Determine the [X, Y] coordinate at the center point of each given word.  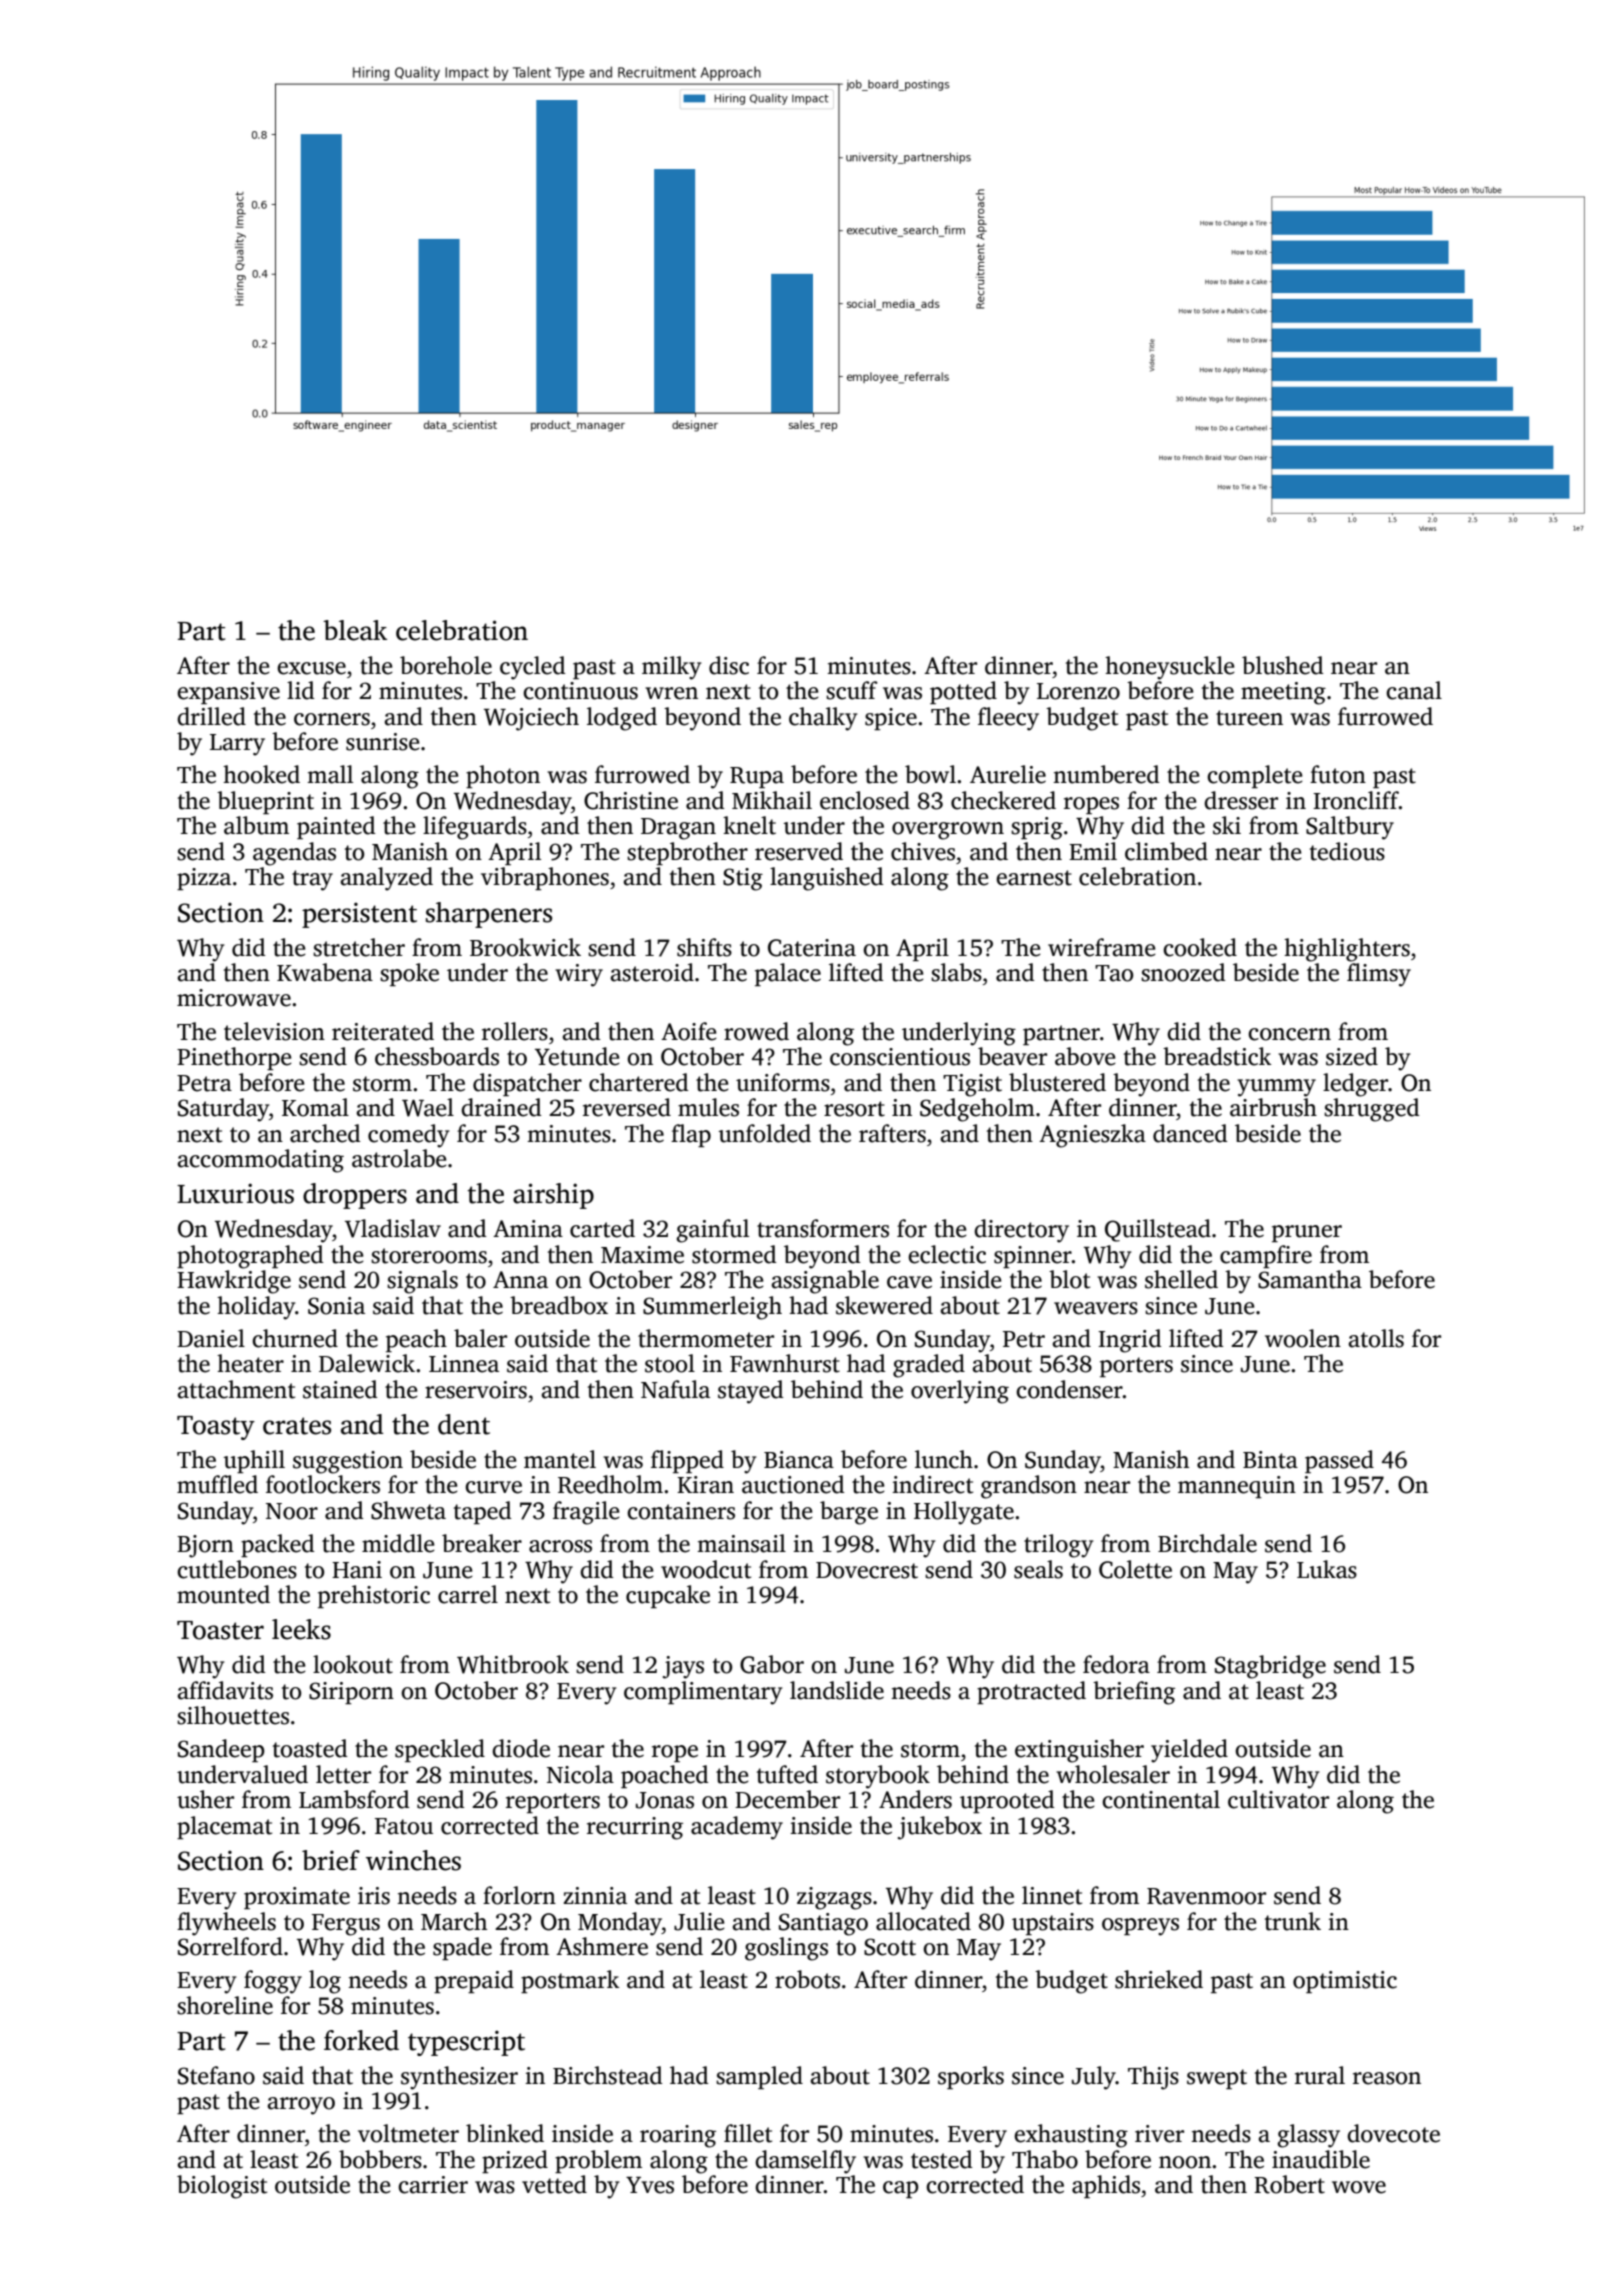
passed [1339, 1461]
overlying [960, 1392]
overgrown [948, 831]
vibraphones [545, 878]
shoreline [225, 2005]
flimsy [1379, 975]
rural [1320, 2075]
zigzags [834, 1898]
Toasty [216, 1428]
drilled [211, 716]
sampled [759, 2077]
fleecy [1008, 719]
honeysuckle [1170, 668]
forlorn [519, 1895]
